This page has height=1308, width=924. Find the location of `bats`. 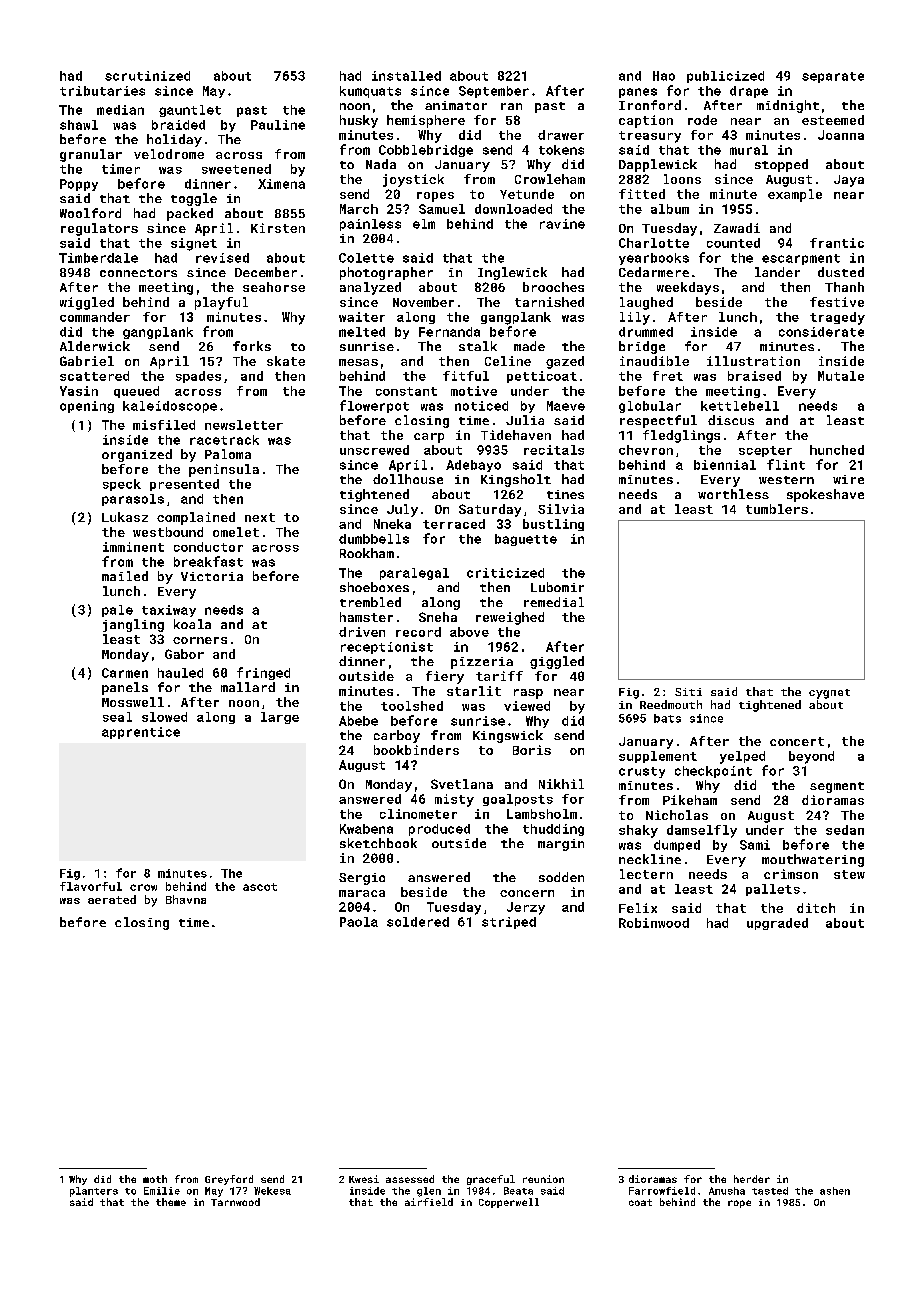

bats is located at coordinates (667, 718).
